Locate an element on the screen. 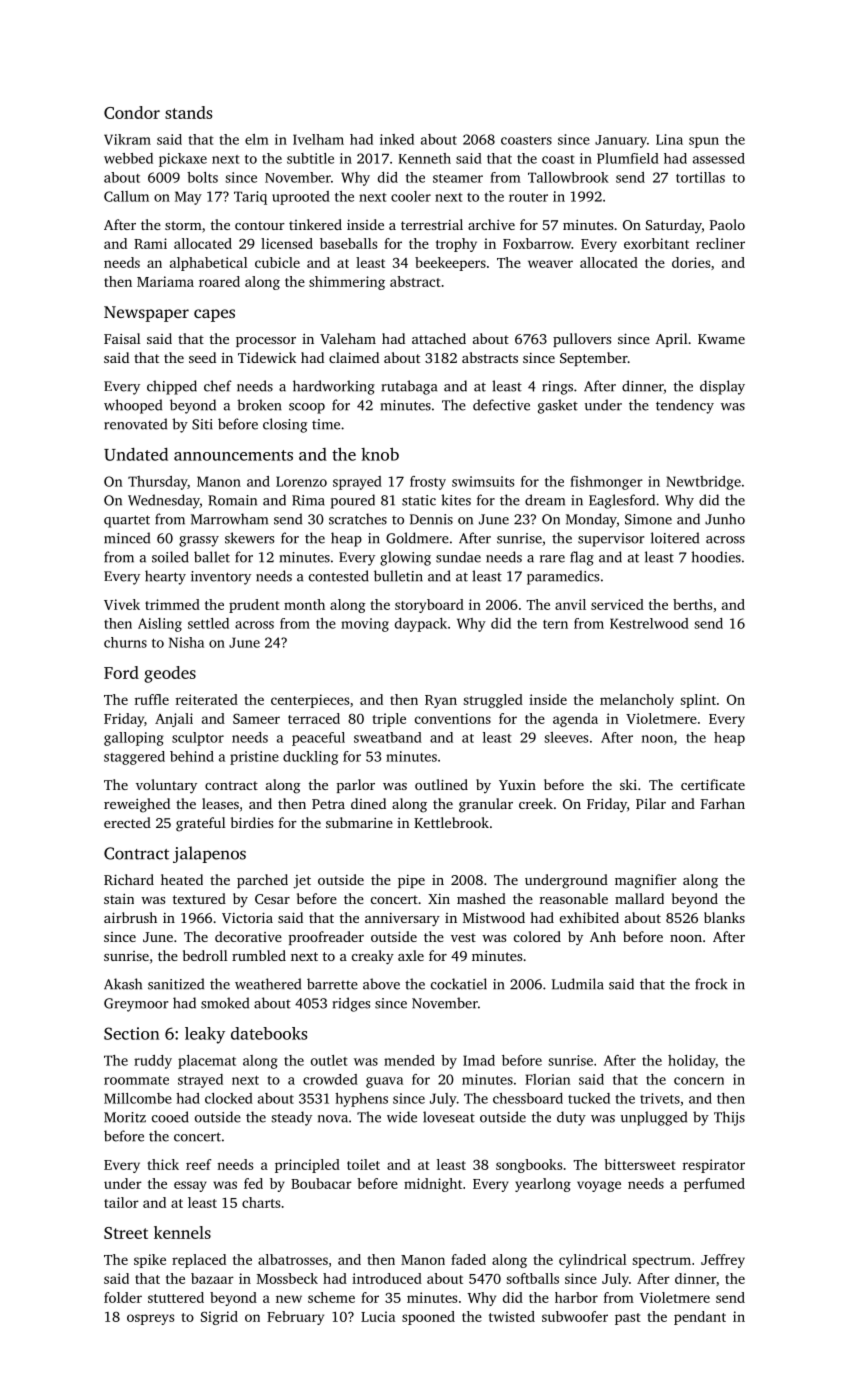 Image resolution: width=849 pixels, height=1400 pixels. splint is located at coordinates (698, 701).
